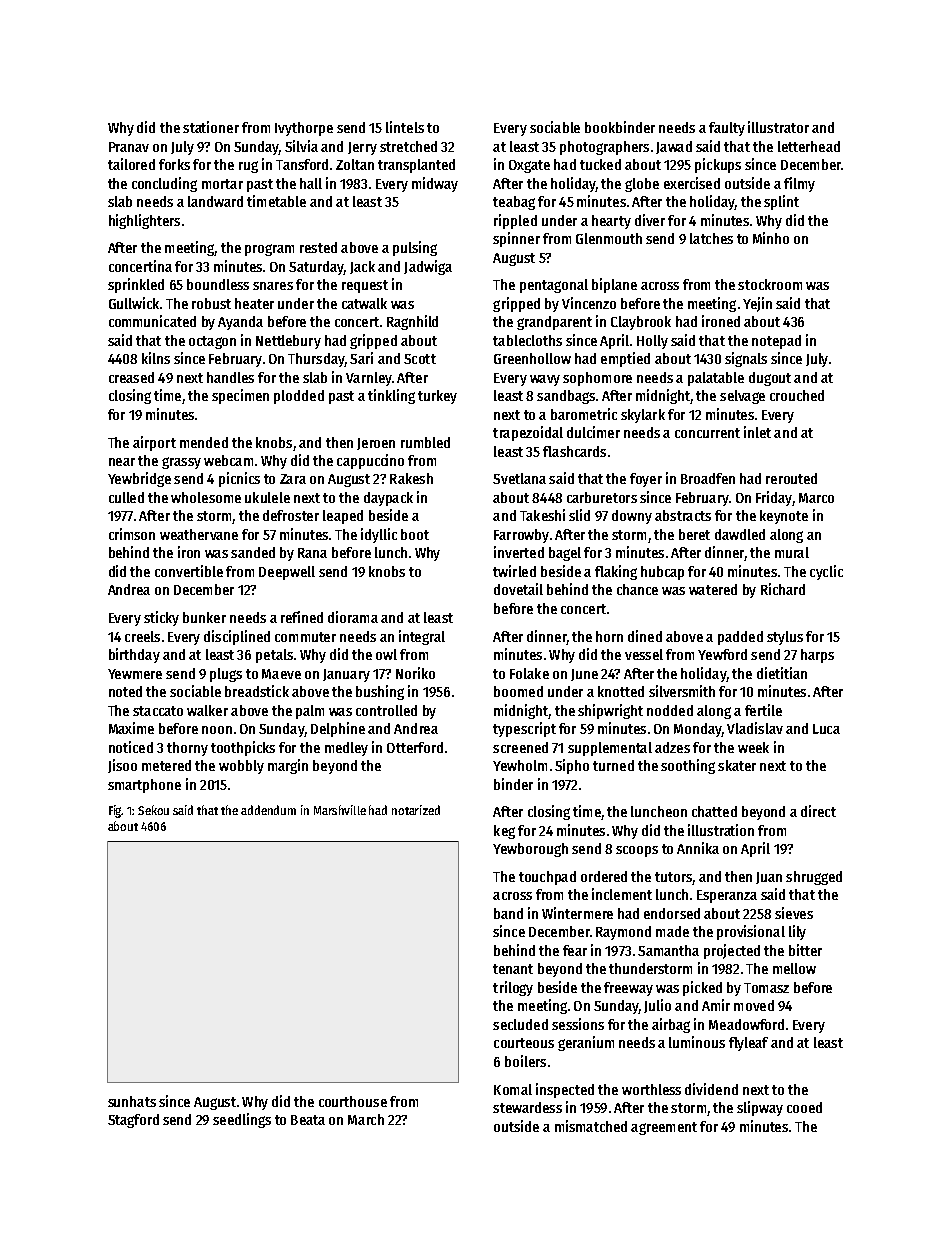  I want to click on Yewborough, so click(530, 850).
